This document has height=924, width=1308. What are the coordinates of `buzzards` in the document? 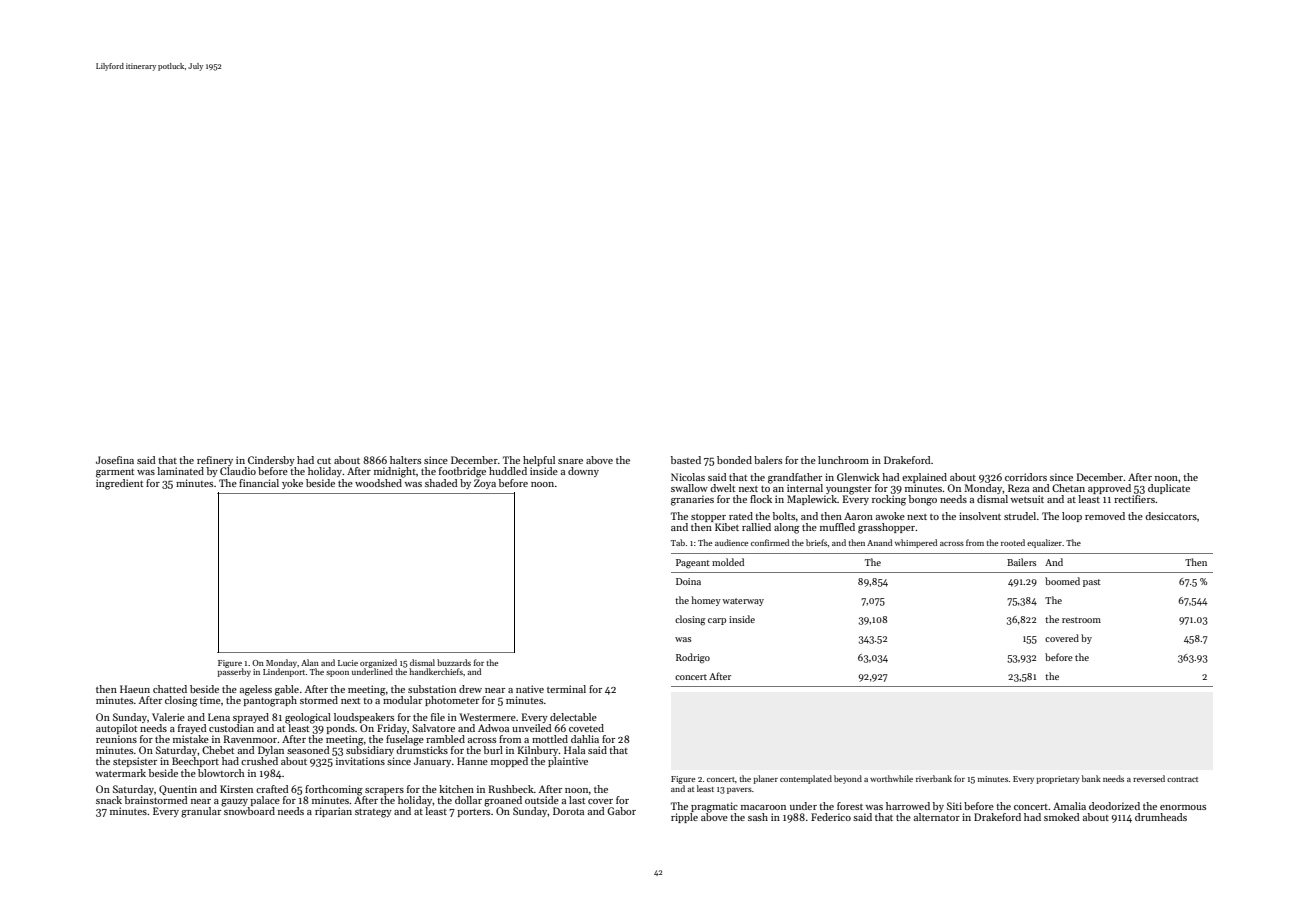 It's located at (454, 662).
